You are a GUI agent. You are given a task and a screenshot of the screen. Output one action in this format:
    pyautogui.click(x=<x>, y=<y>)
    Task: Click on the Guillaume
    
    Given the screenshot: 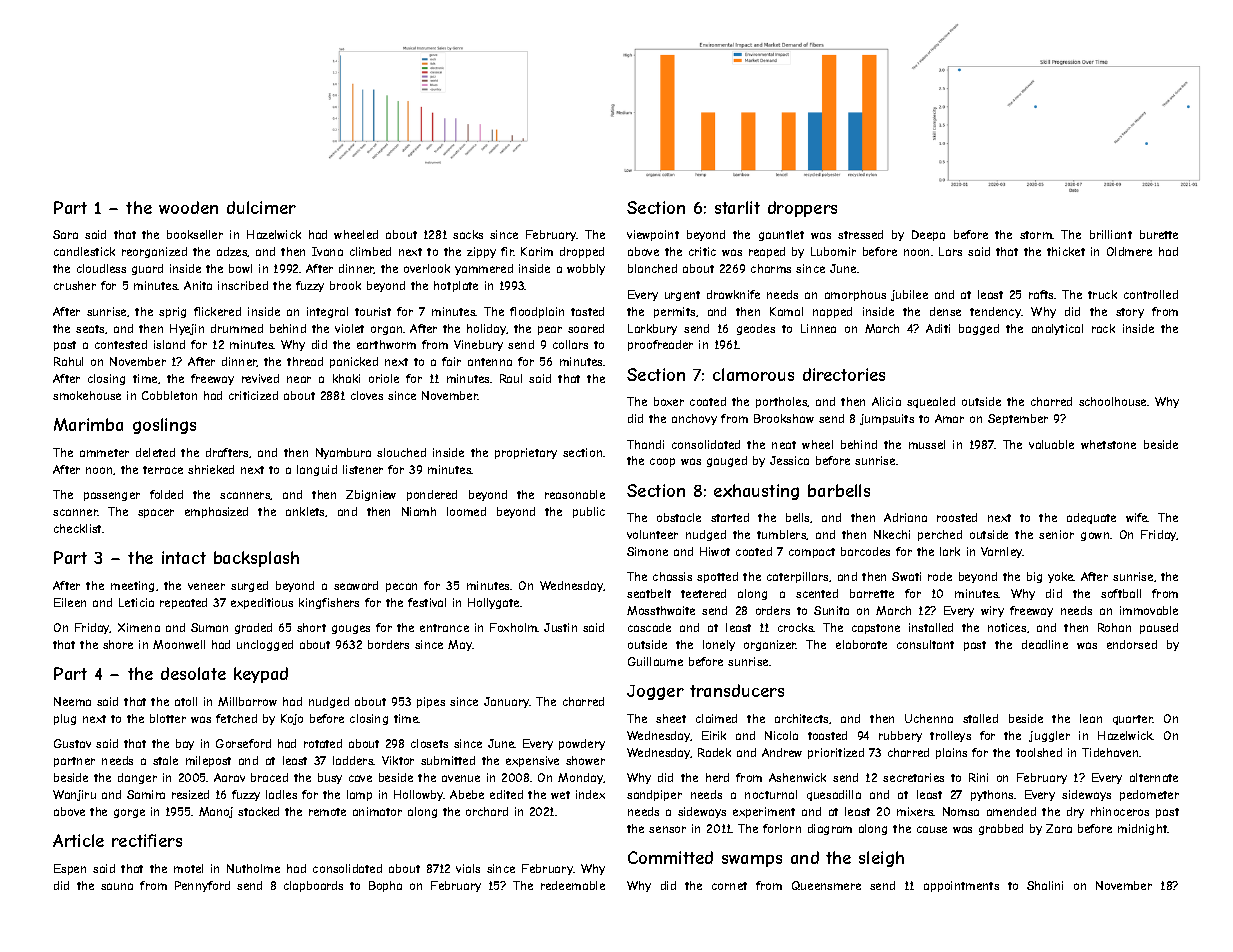 What is the action you would take?
    pyautogui.click(x=655, y=661)
